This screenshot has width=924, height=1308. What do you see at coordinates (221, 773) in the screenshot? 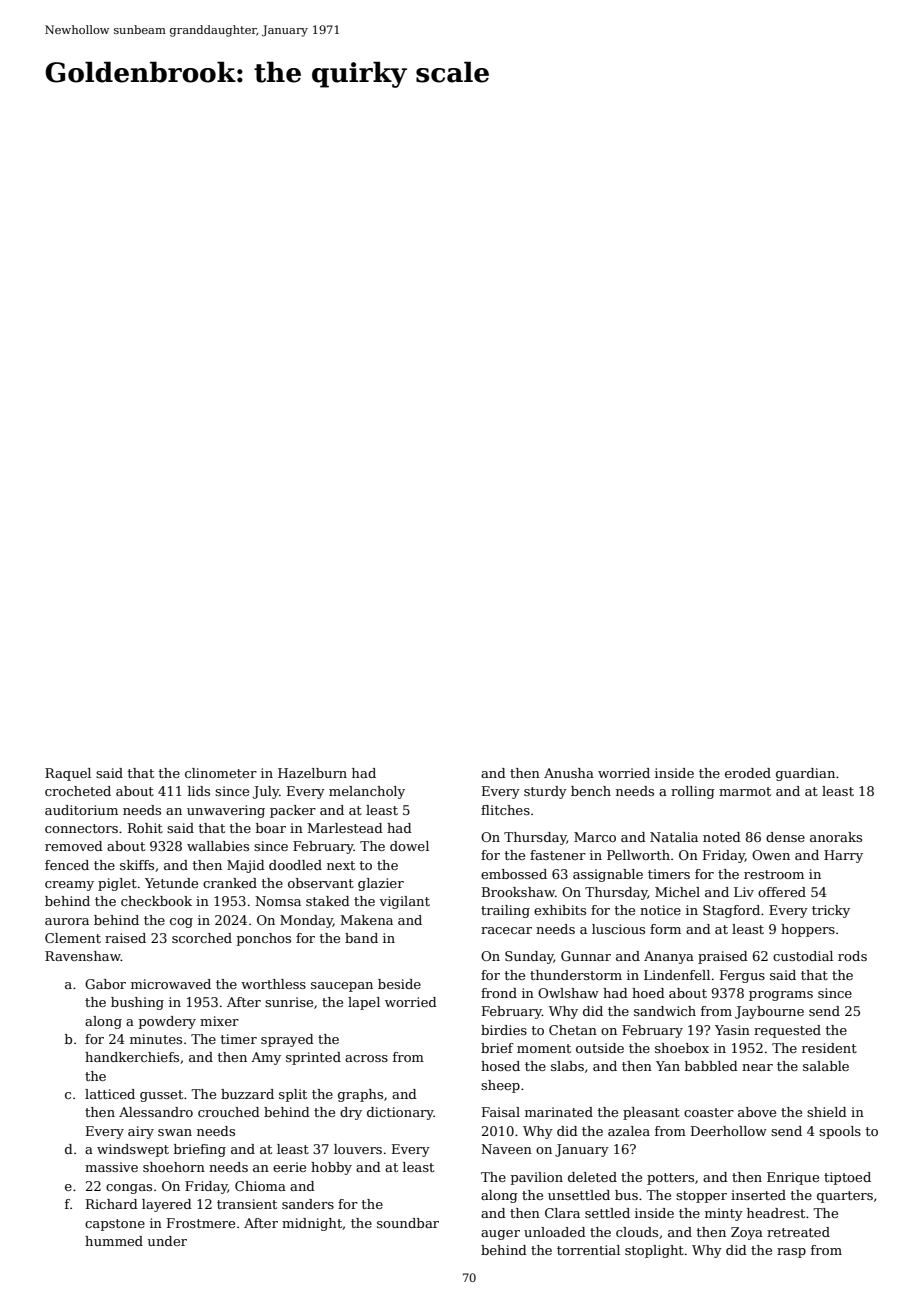
I see `clinometer` at bounding box center [221, 773].
